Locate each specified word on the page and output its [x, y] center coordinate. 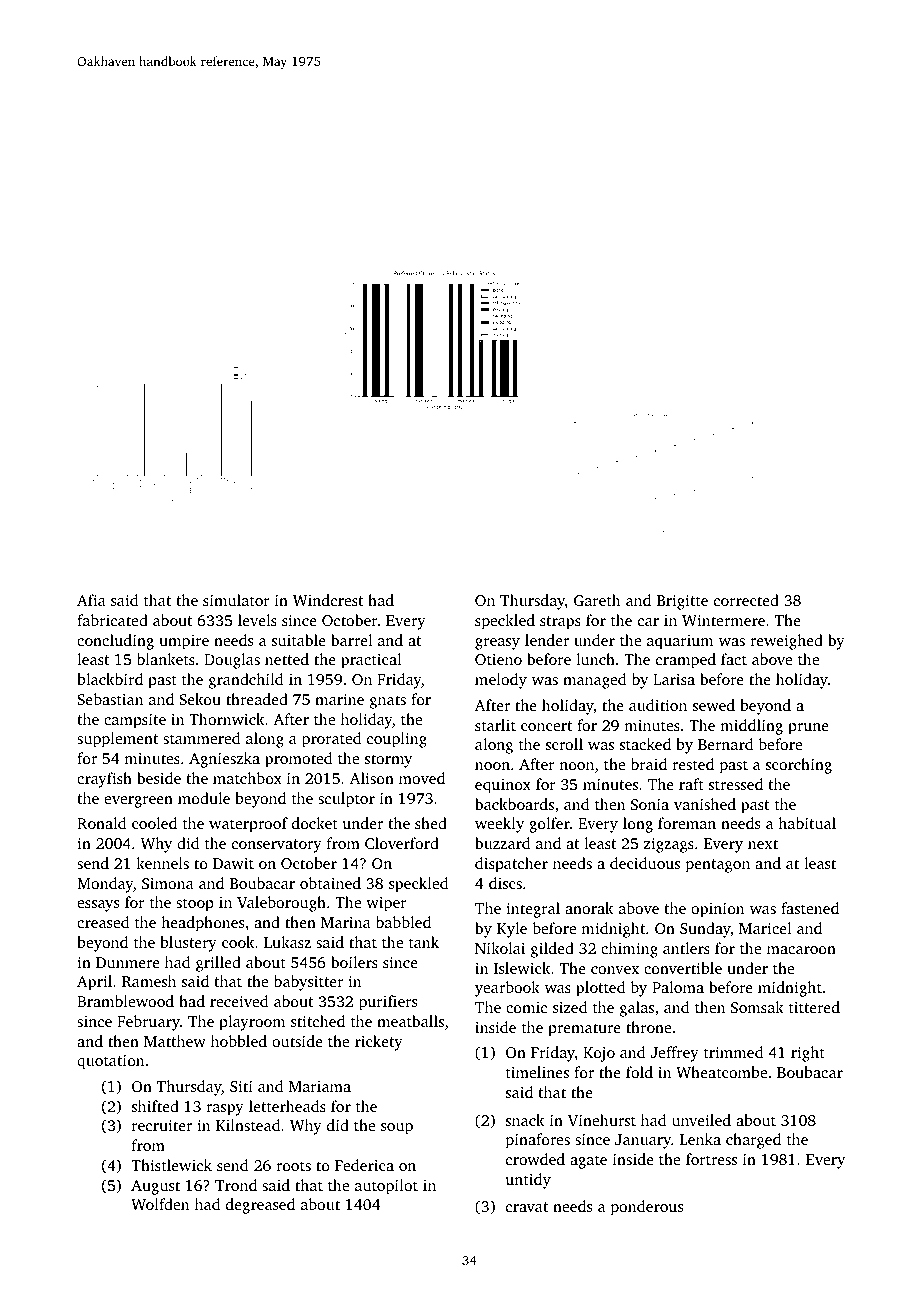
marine [339, 699]
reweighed [786, 642]
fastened [810, 908]
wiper [386, 904]
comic [526, 1007]
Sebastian [110, 699]
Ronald [101, 823]
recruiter [162, 1125]
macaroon [801, 950]
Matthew [175, 1041]
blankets [166, 659]
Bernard [725, 744]
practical [371, 661]
